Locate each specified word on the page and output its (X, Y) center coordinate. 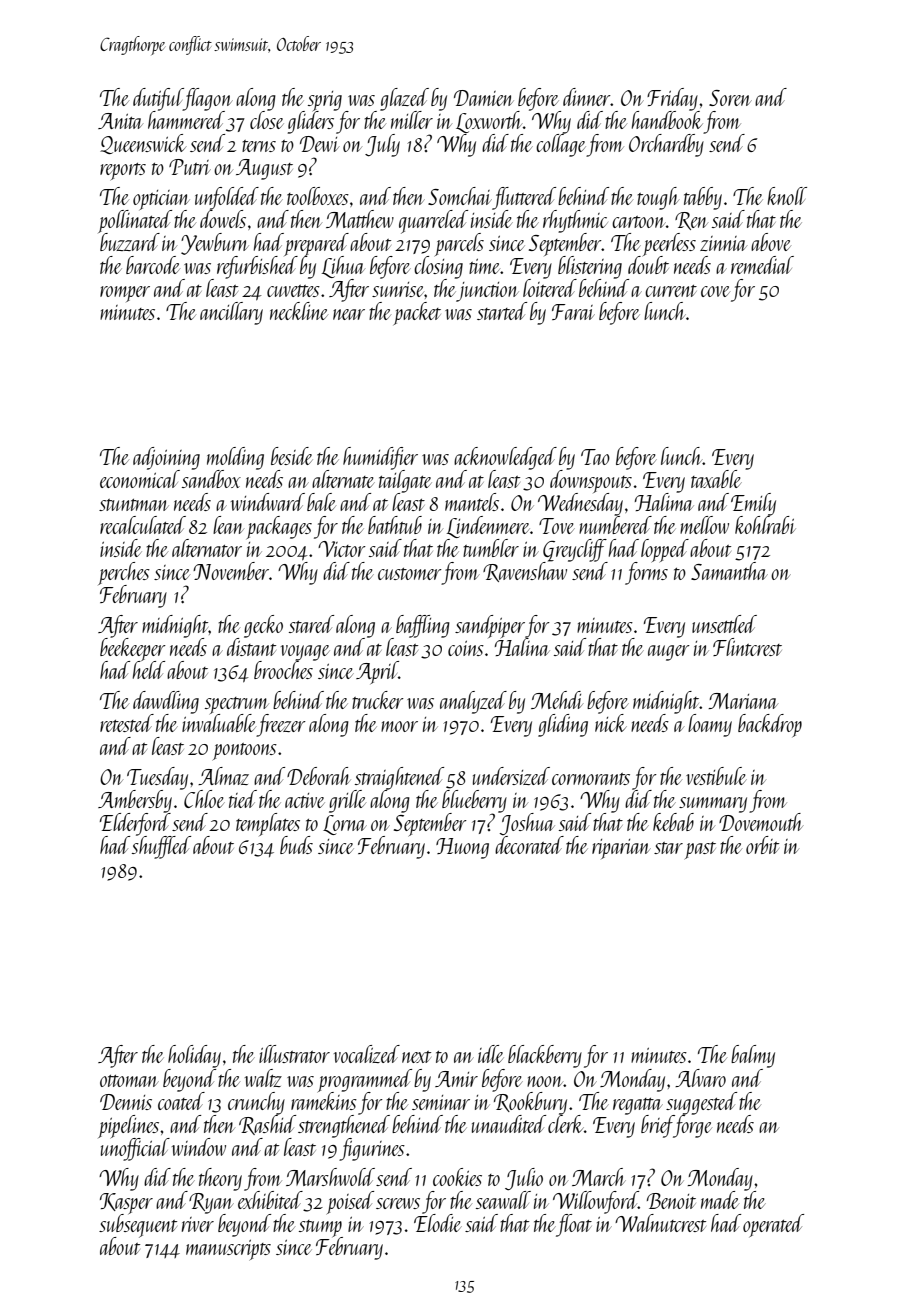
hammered (186, 120)
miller (412, 120)
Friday (672, 99)
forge (693, 1126)
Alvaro (700, 1078)
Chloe (204, 799)
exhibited (269, 1199)
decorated (529, 845)
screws (398, 1203)
